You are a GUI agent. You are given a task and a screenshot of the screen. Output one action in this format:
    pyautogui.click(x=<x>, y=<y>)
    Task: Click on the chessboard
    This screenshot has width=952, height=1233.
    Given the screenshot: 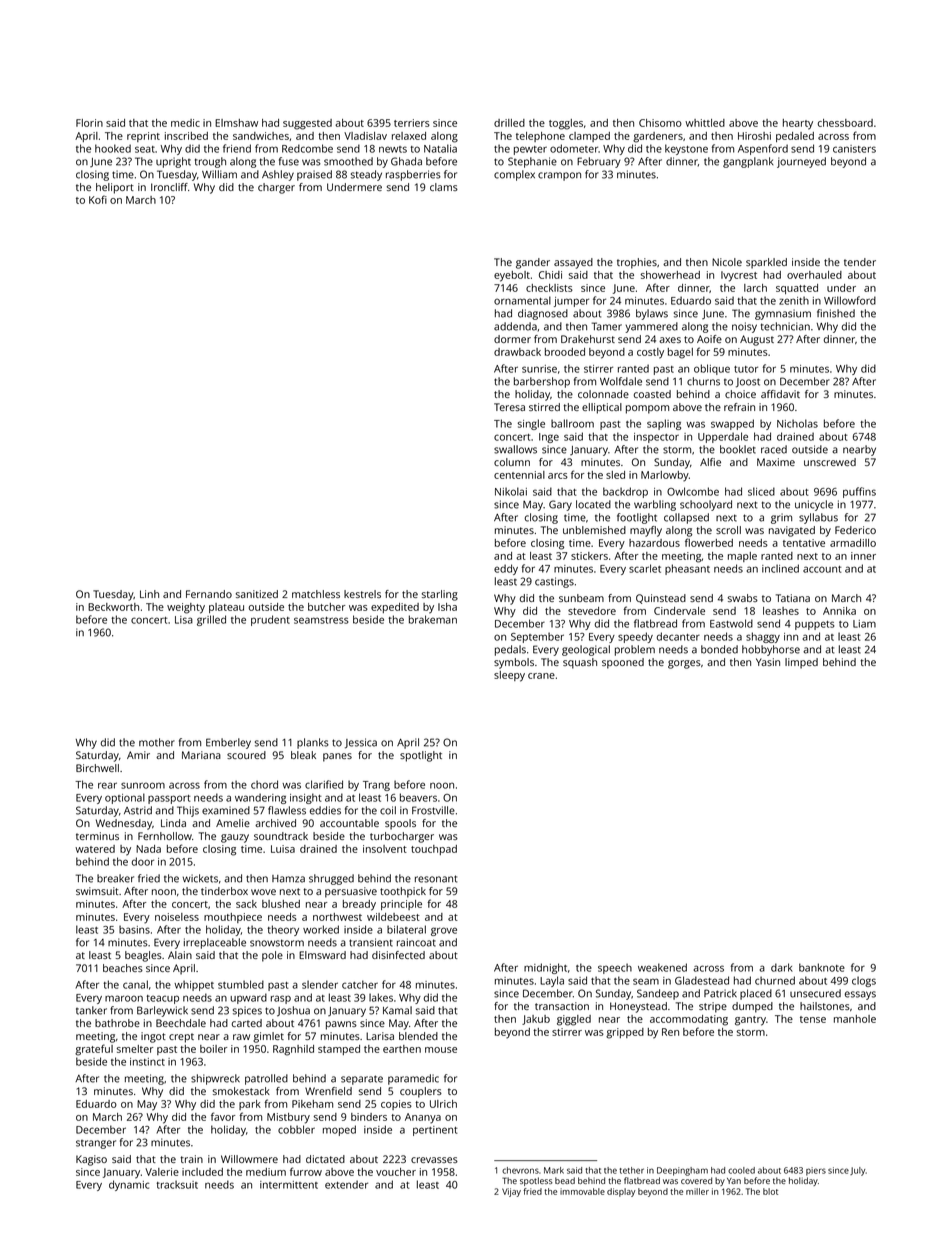 What is the action you would take?
    pyautogui.click(x=845, y=123)
